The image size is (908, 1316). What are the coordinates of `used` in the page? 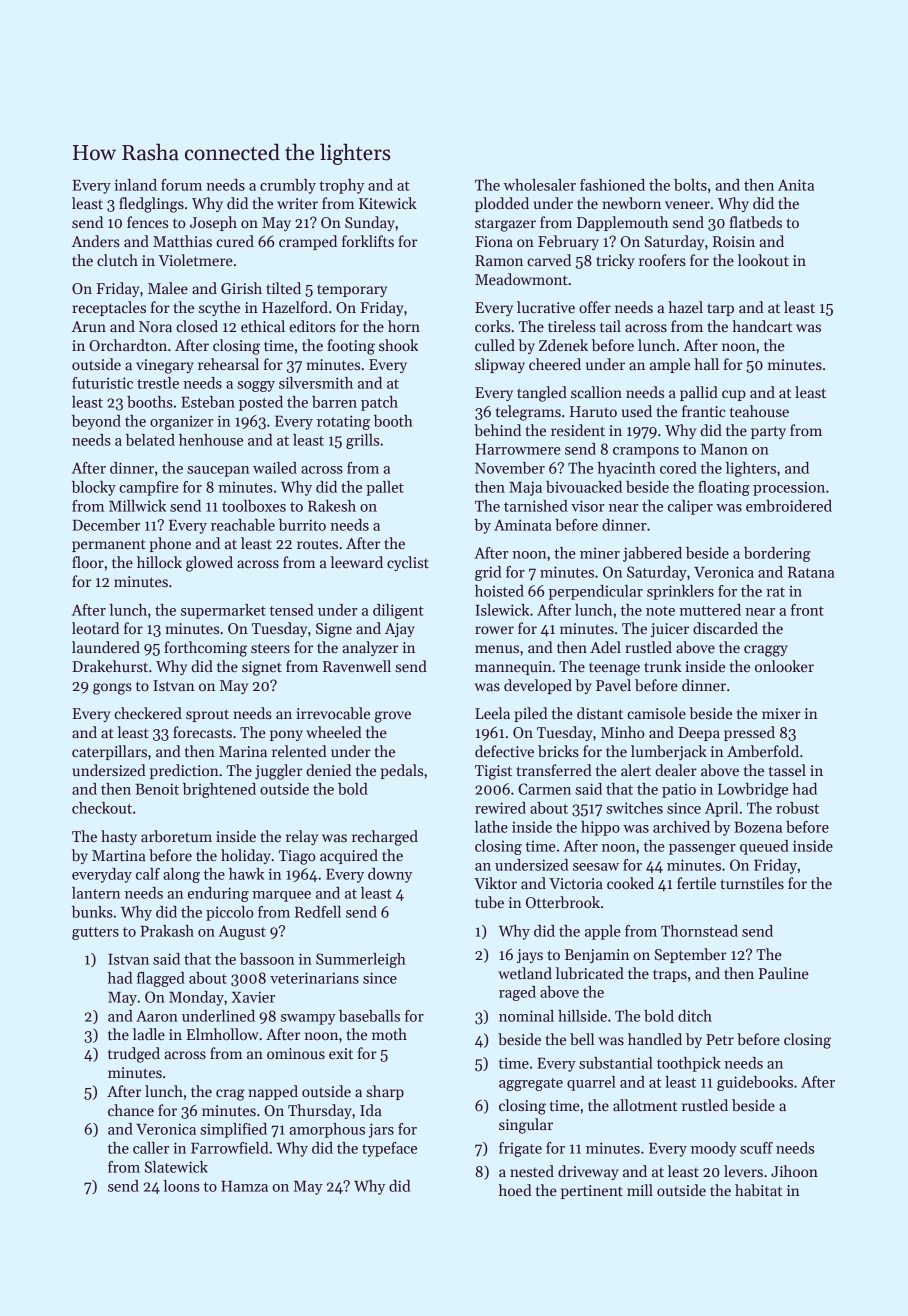 It's located at (637, 411).
